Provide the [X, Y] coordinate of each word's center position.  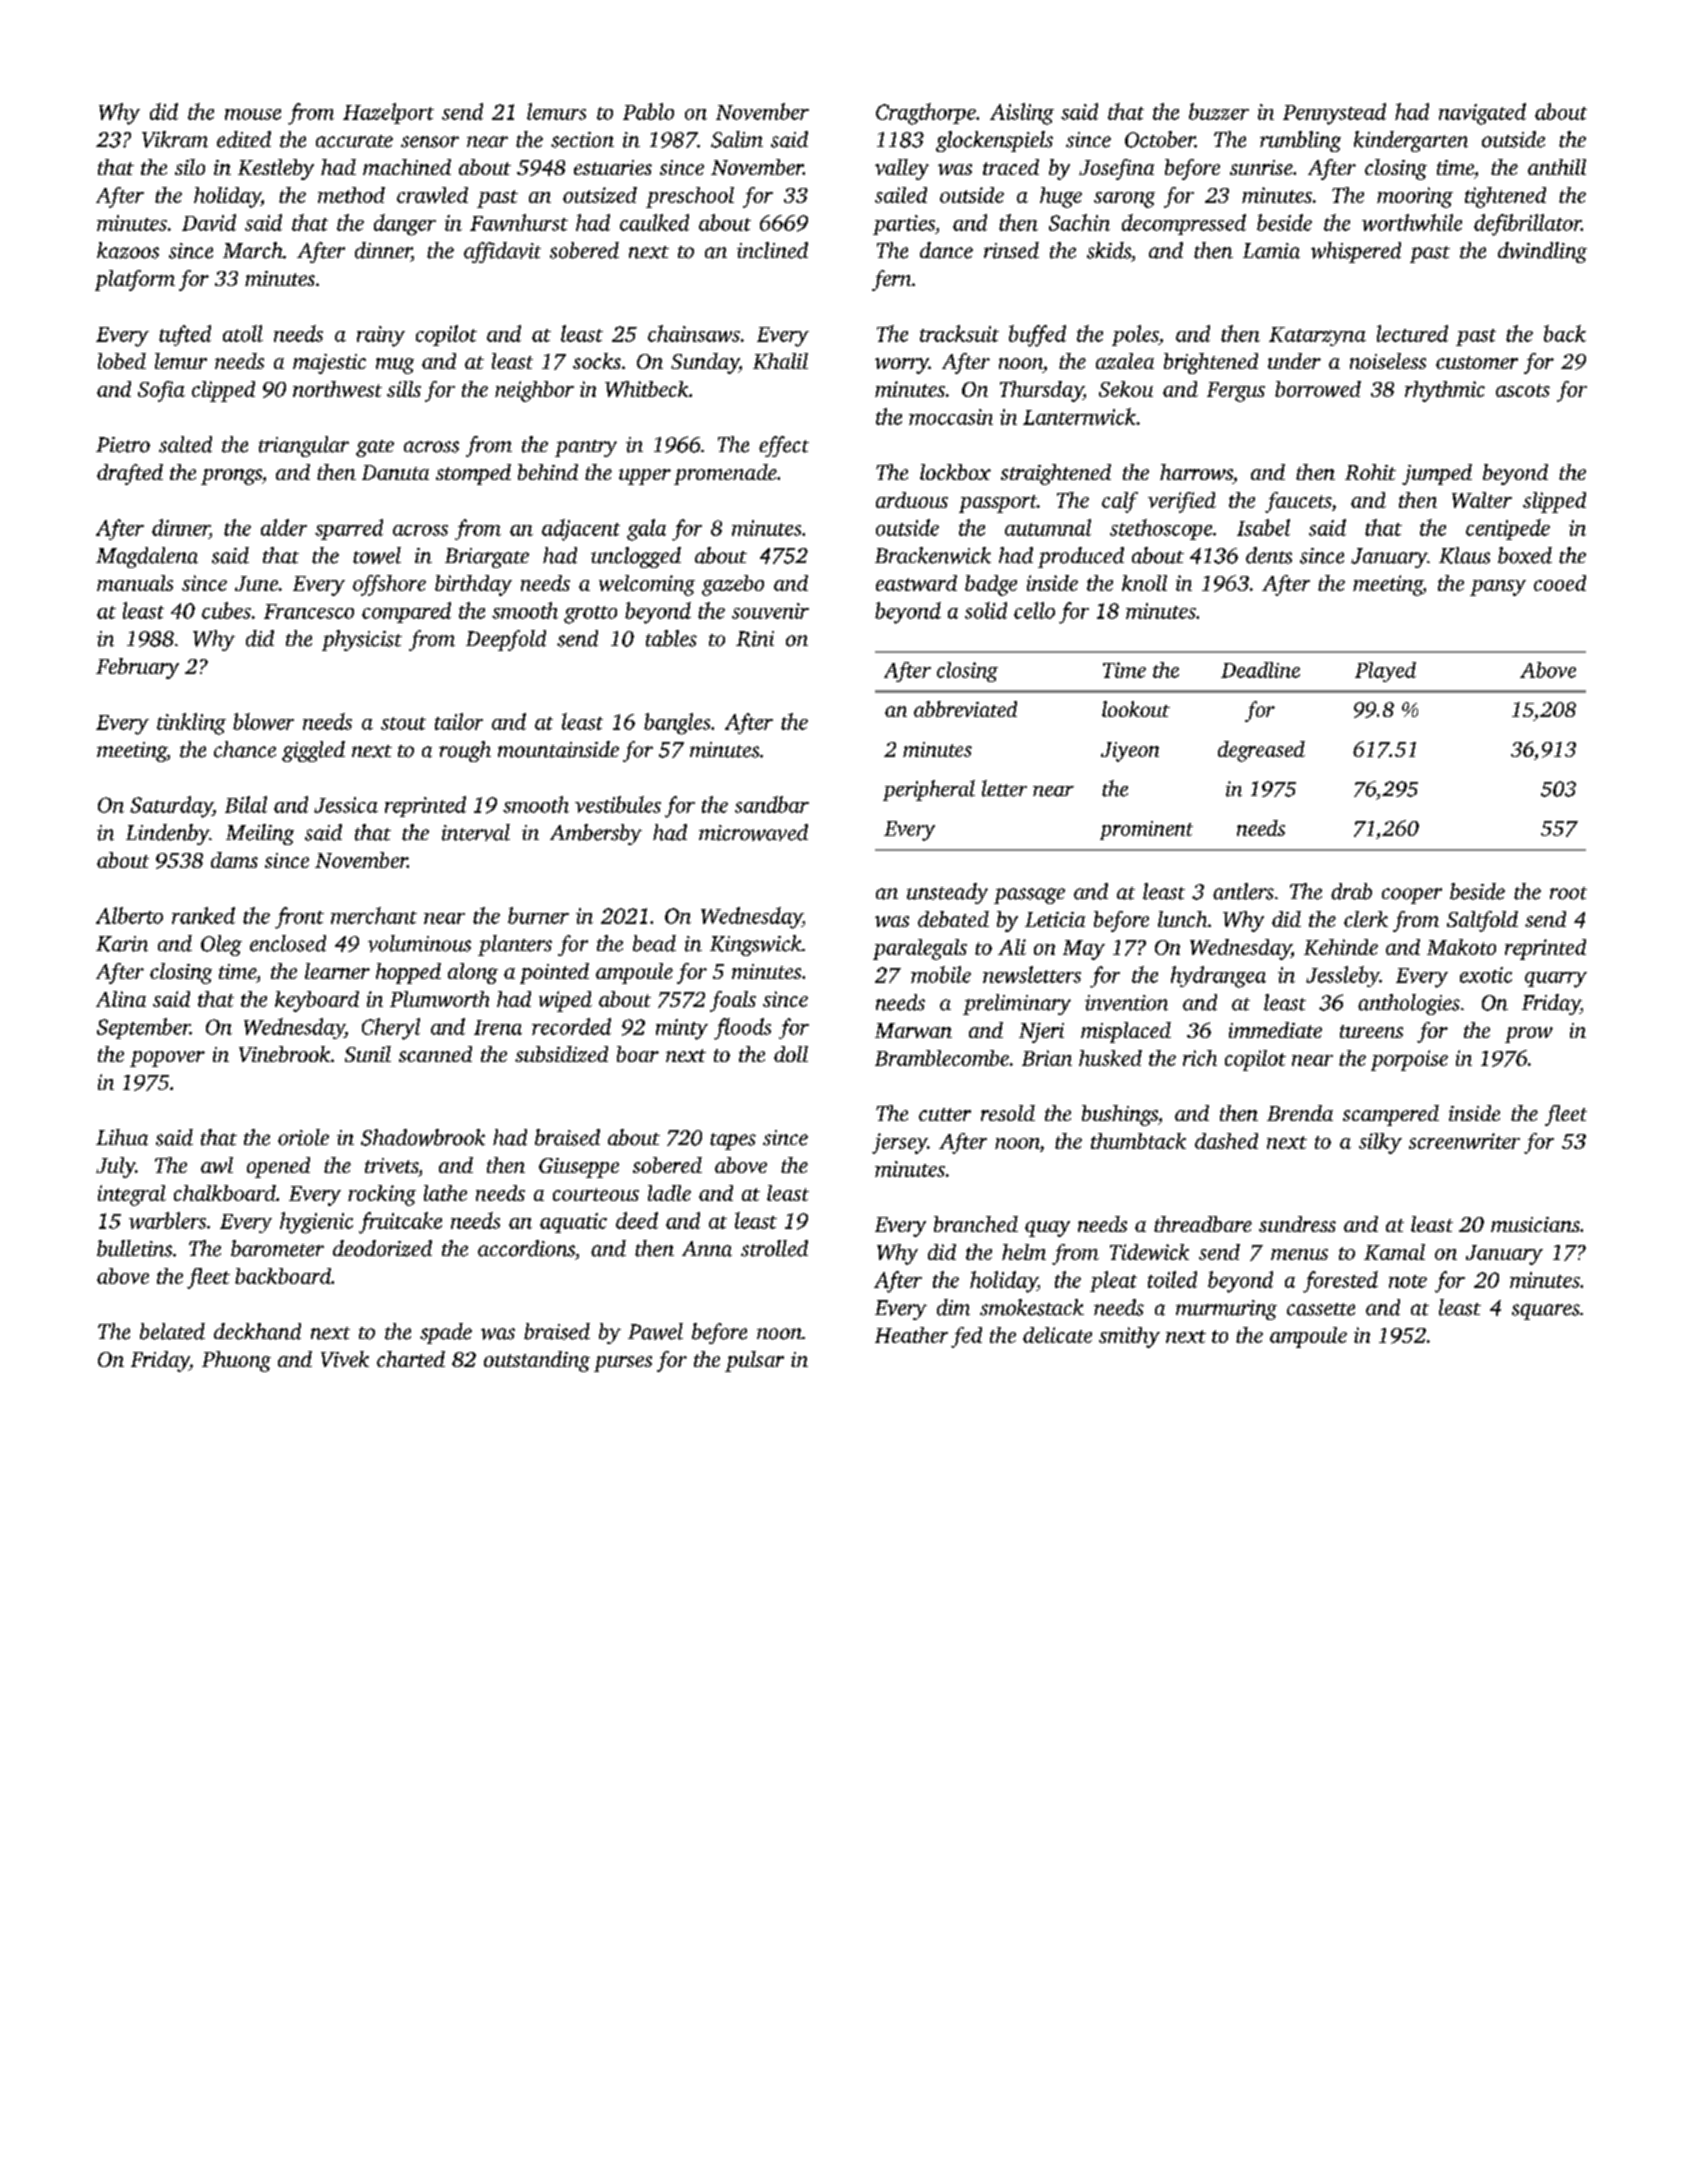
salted [185, 444]
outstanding [537, 1361]
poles [1135, 335]
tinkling [191, 724]
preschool [690, 197]
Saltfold [1482, 921]
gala [646, 530]
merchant [374, 915]
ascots [1523, 390]
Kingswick [756, 945]
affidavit [502, 252]
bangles [677, 724]
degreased [1261, 751]
